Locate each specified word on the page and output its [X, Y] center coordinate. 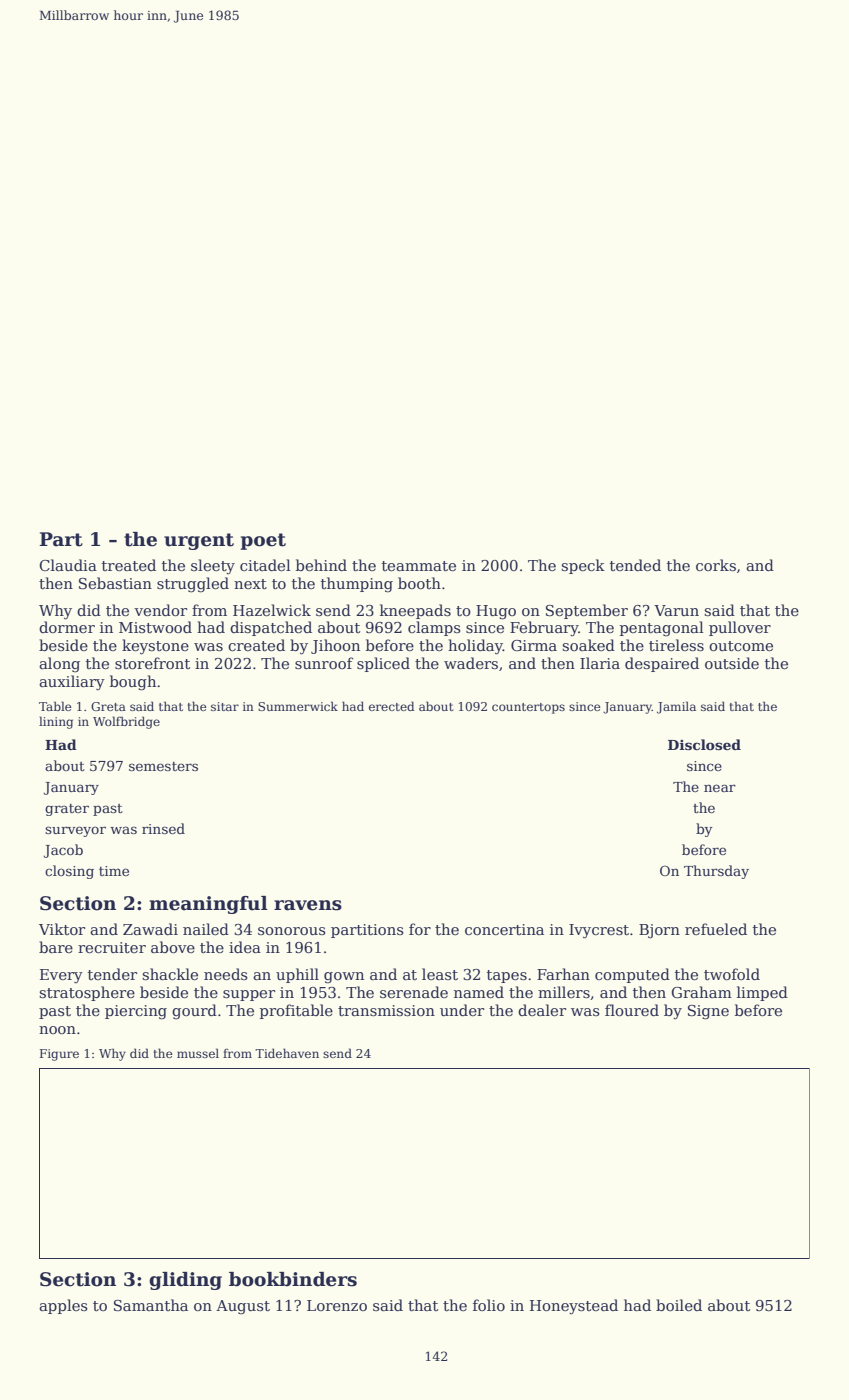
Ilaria [600, 663]
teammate [419, 566]
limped [762, 993]
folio [489, 1305]
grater [67, 810]
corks [716, 565]
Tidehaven [287, 1053]
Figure [59, 1055]
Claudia [68, 565]
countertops [528, 708]
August [243, 1307]
